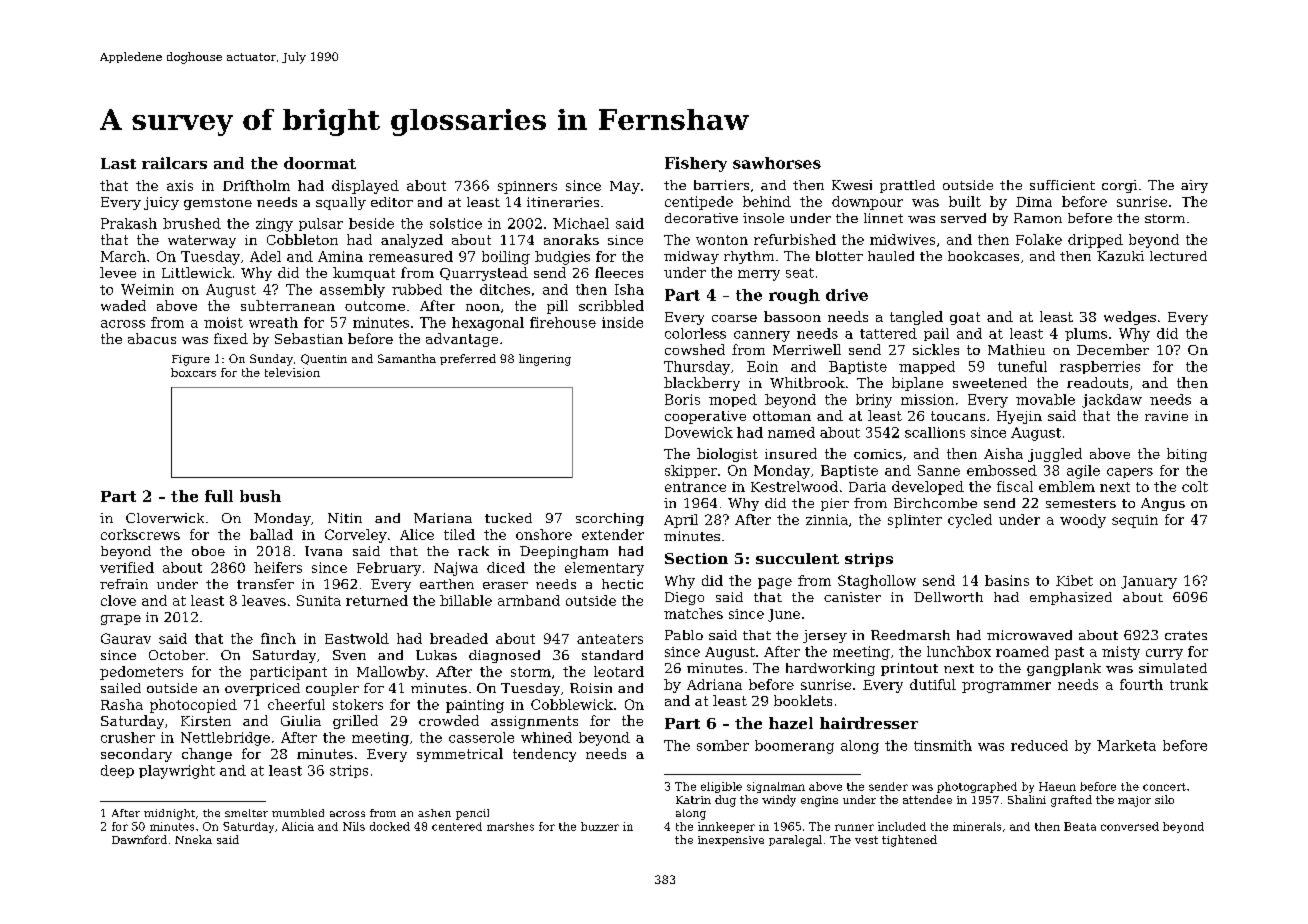 This document has height=924, width=1308. What do you see at coordinates (193, 839) in the document?
I see `Nneka` at bounding box center [193, 839].
